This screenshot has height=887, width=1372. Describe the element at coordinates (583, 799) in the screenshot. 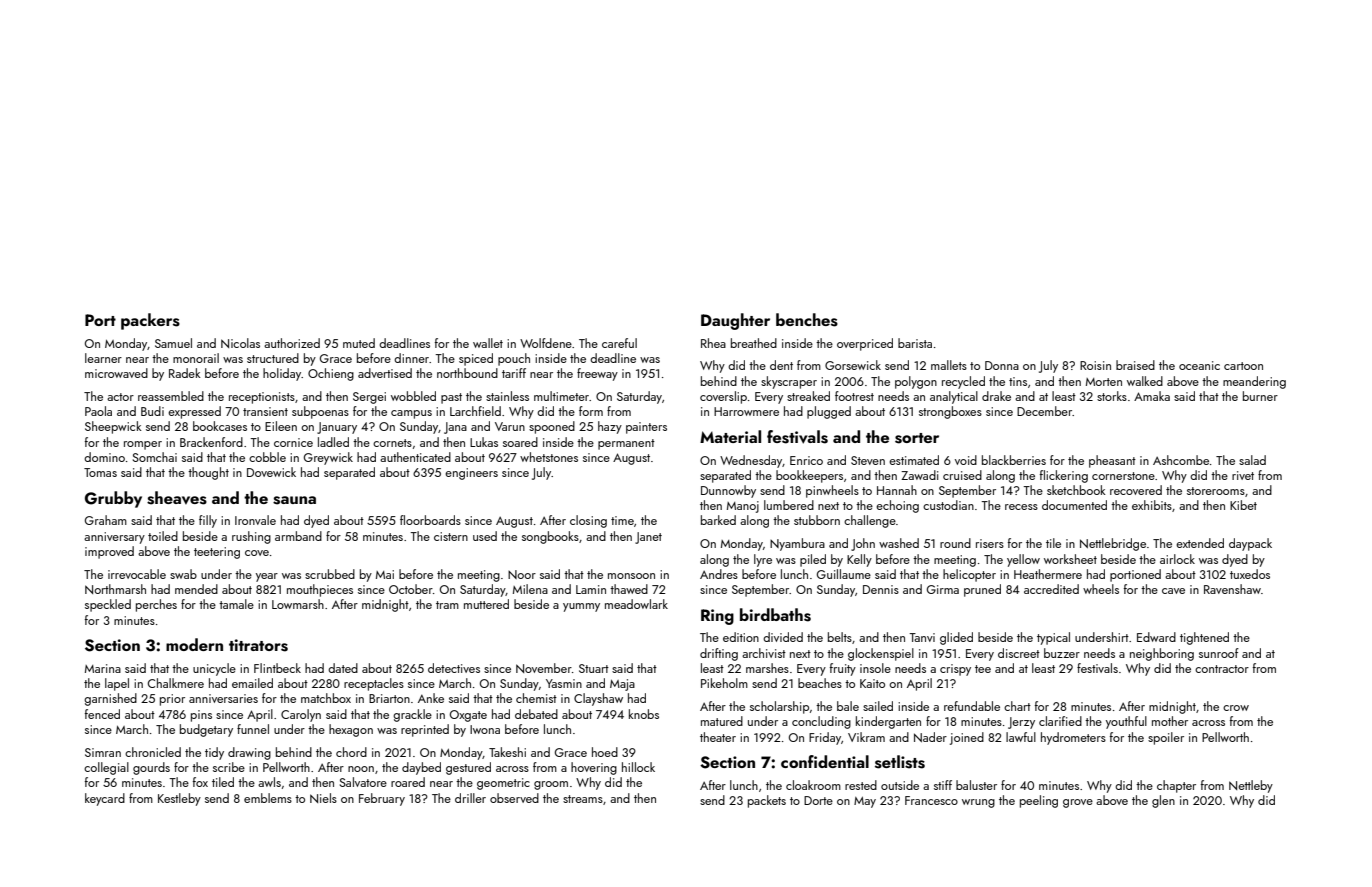

I see `streams` at that location.
